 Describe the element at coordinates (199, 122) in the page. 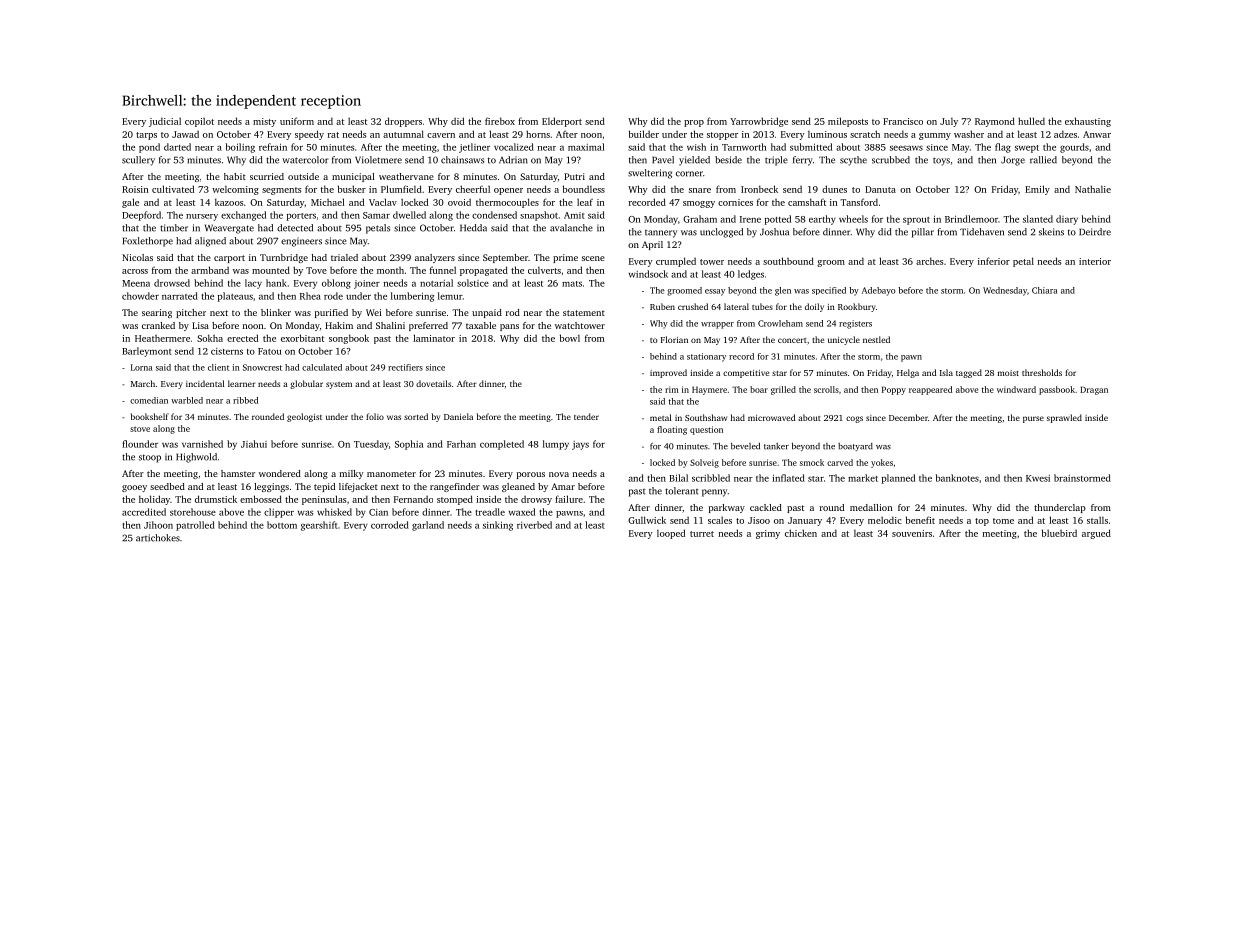

I see `copilot` at that location.
